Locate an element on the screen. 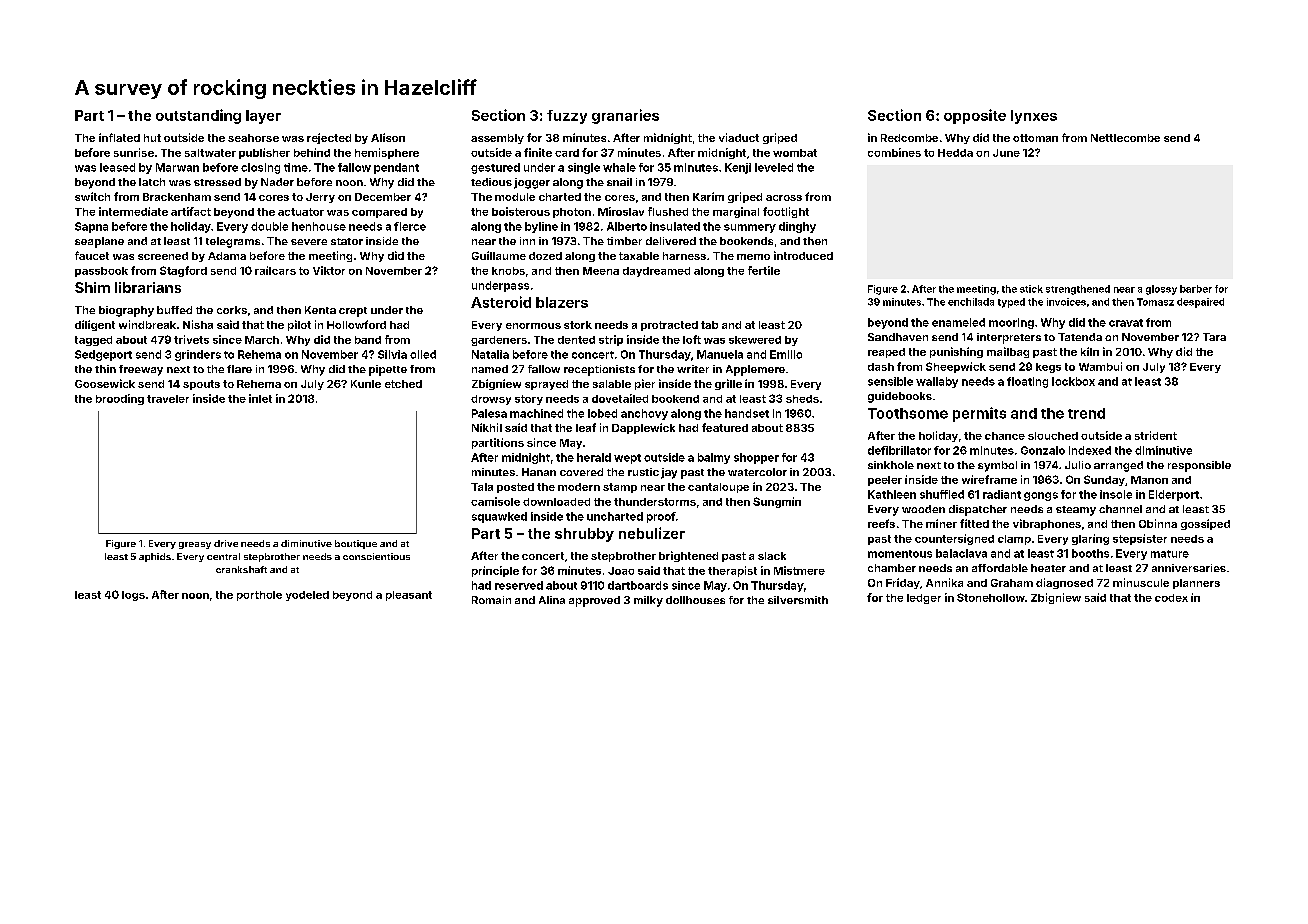  chance is located at coordinates (1005, 436).
